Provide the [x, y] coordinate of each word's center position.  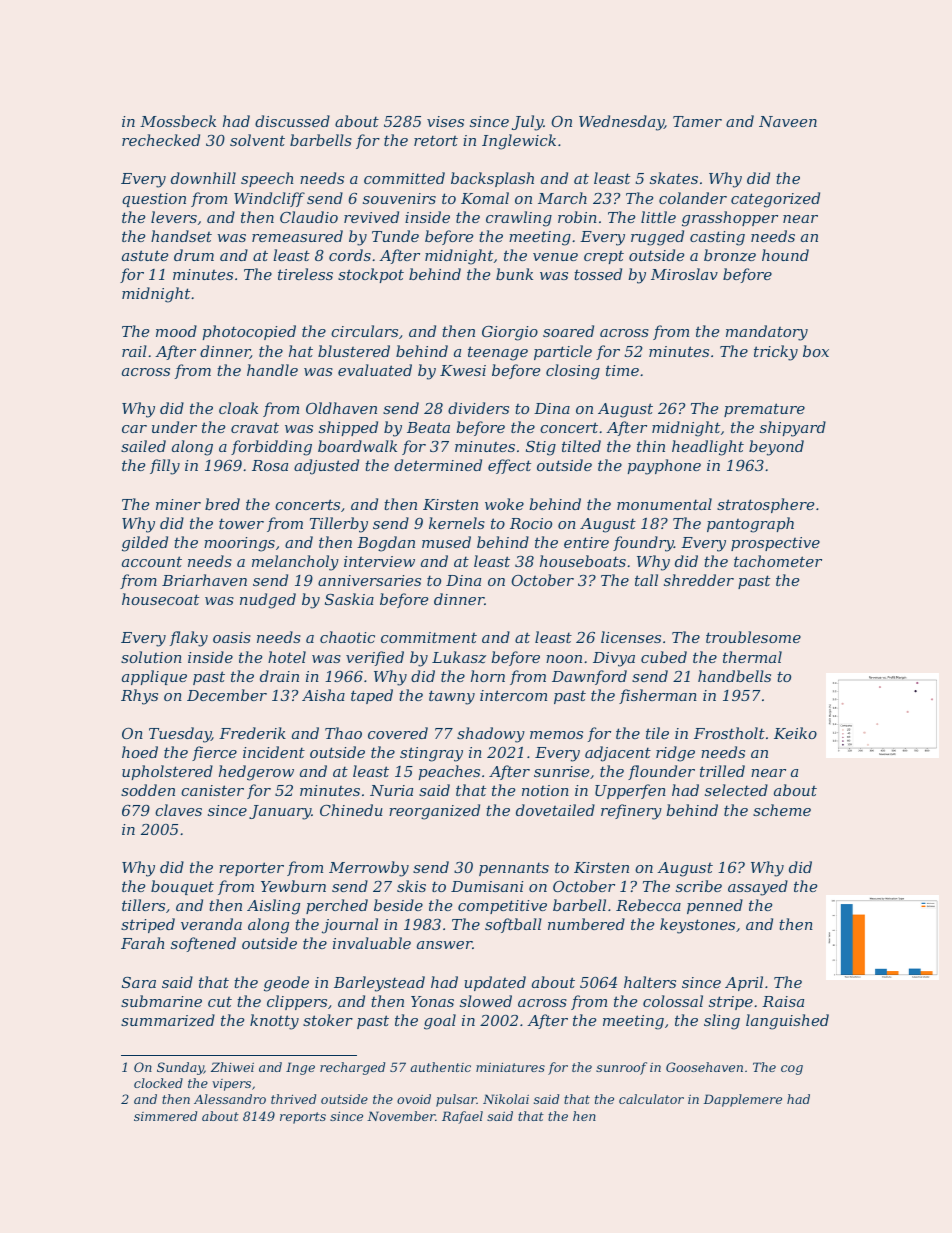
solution [151, 657]
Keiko [795, 733]
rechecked [161, 140]
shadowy [491, 735]
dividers [478, 408]
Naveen [788, 121]
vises [445, 121]
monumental [664, 504]
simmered [165, 1116]
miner [178, 504]
